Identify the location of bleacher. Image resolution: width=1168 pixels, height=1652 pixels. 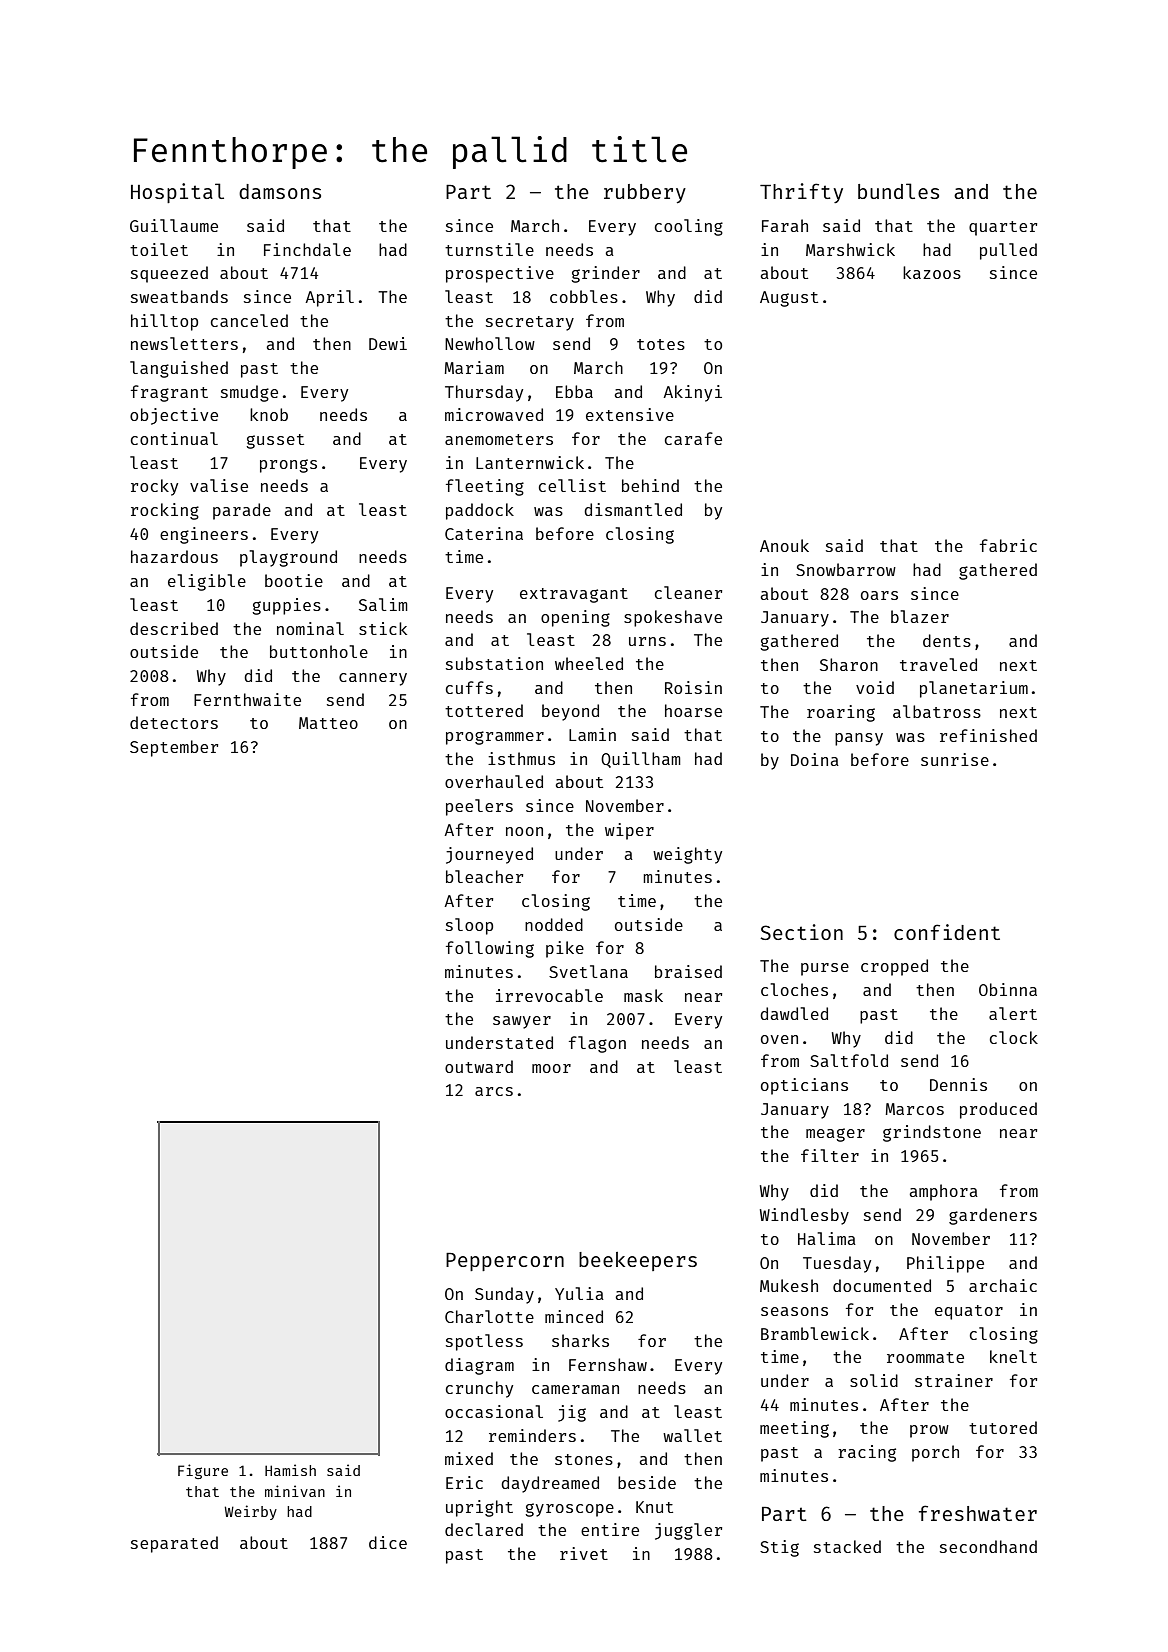
(484, 876).
